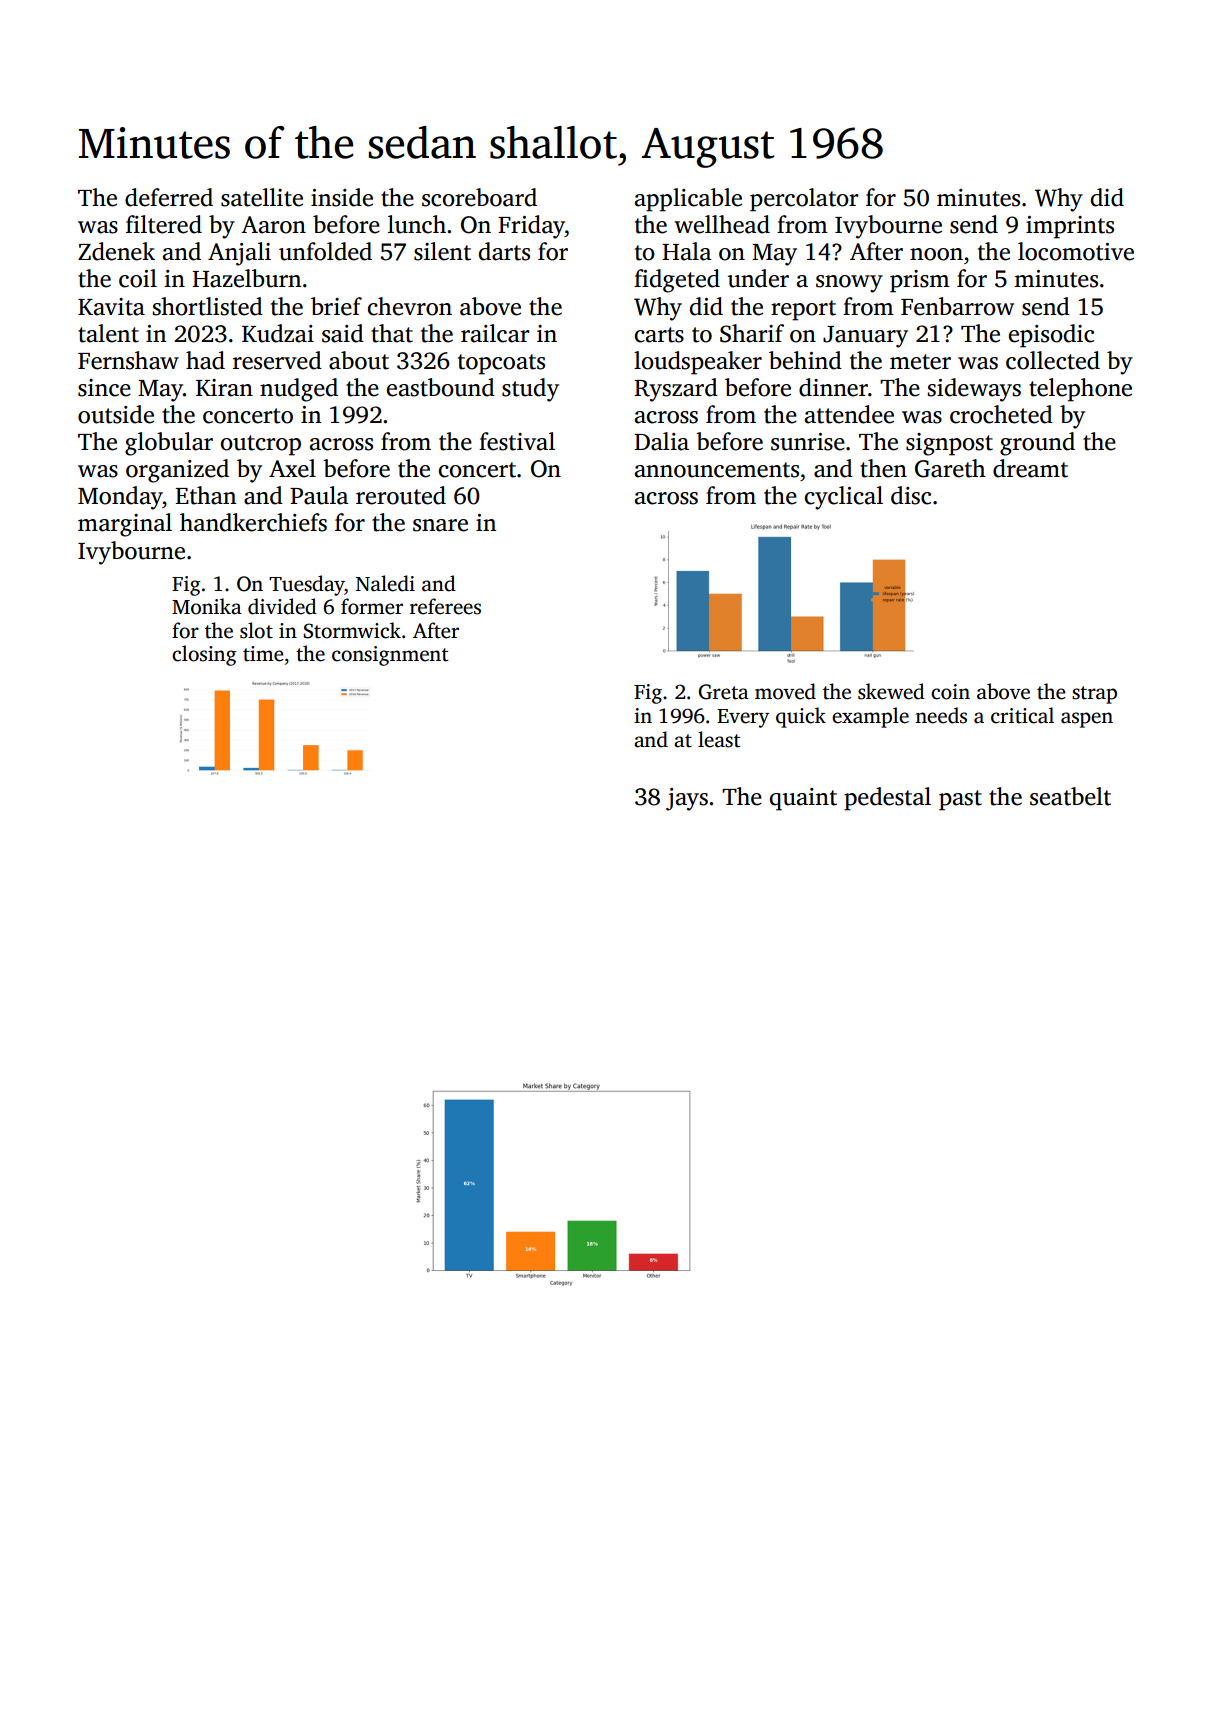 The image size is (1216, 1719). Describe the element at coordinates (1030, 468) in the page. I see `dreamt` at that location.
